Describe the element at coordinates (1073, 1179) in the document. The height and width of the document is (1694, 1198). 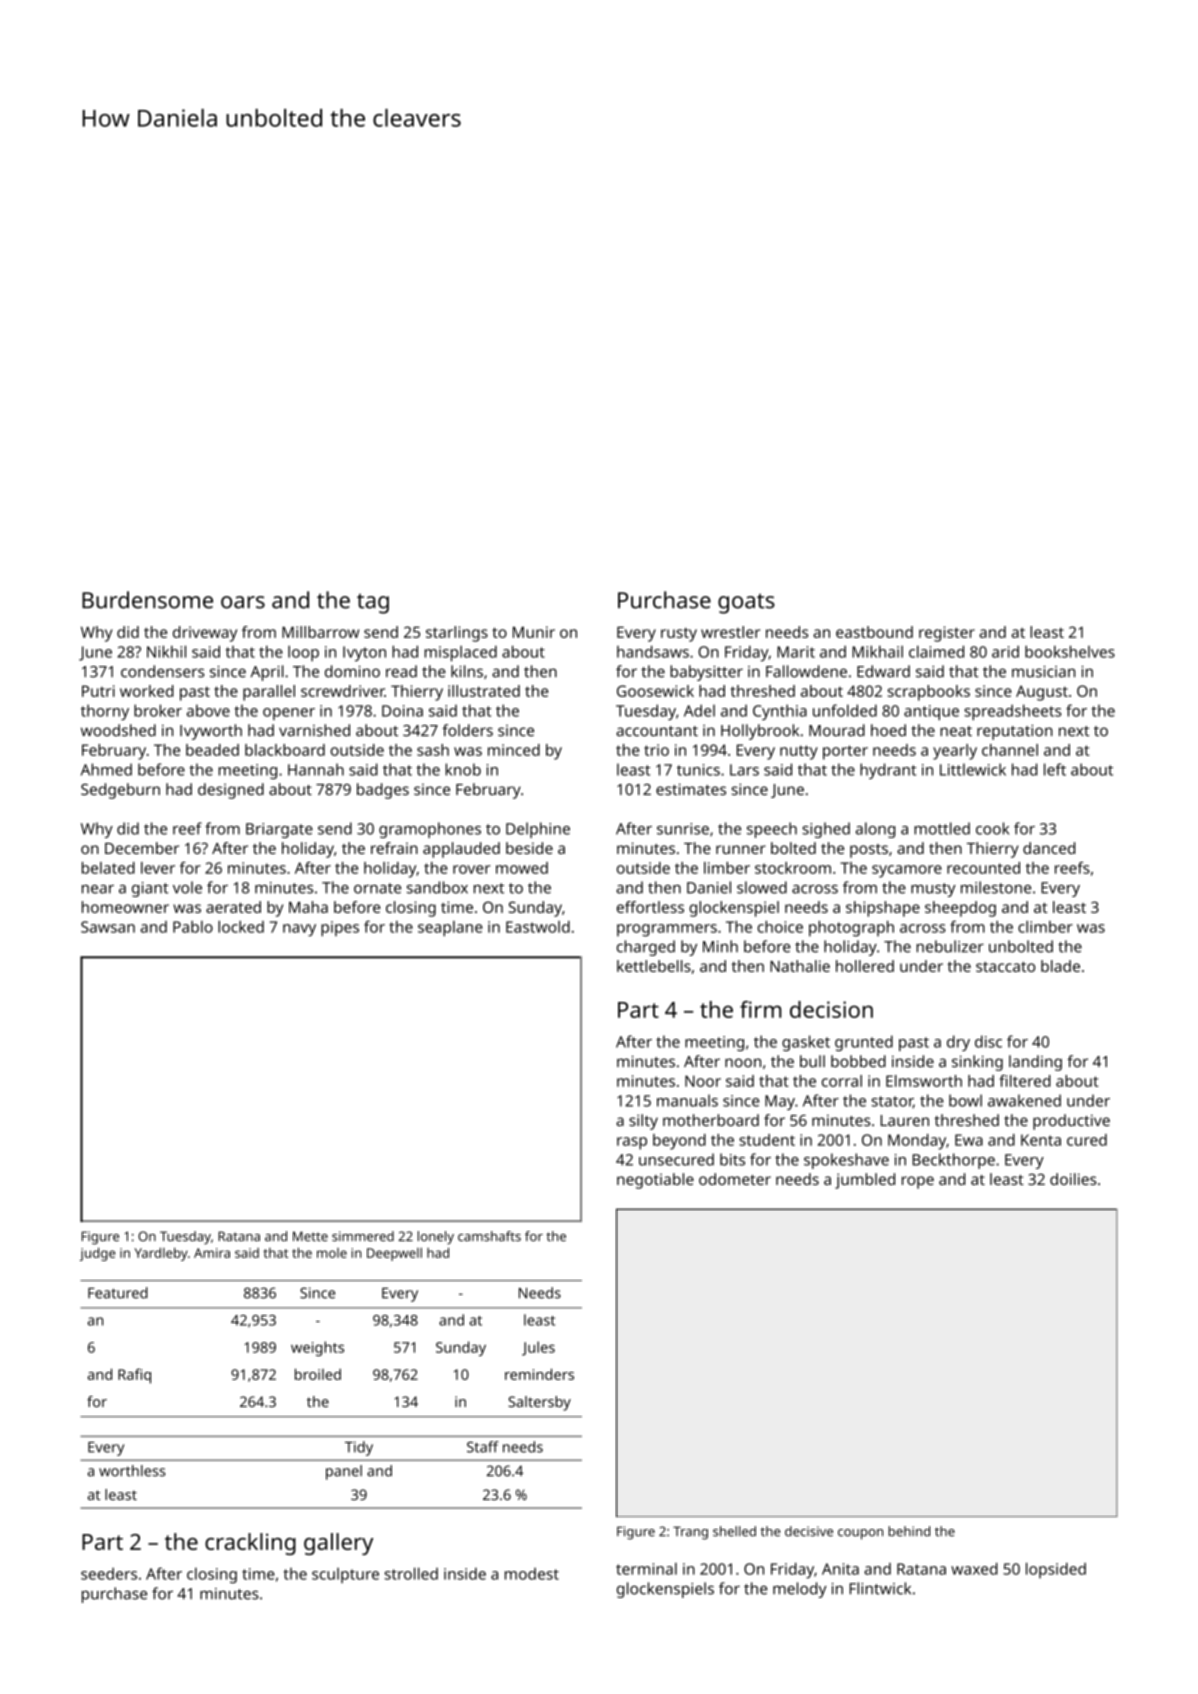
I see `doilies` at that location.
